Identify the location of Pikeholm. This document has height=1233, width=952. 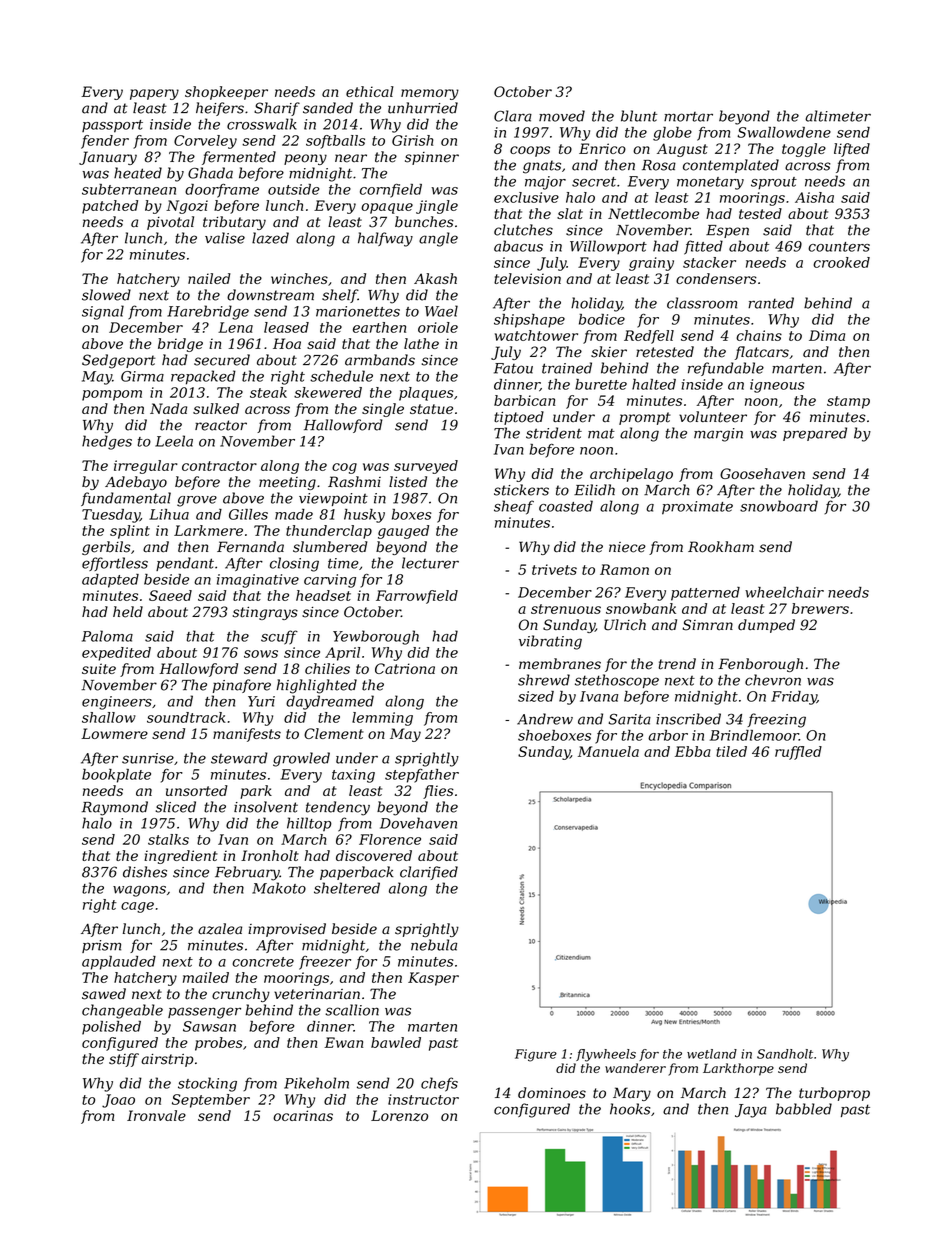
(316, 1083).
